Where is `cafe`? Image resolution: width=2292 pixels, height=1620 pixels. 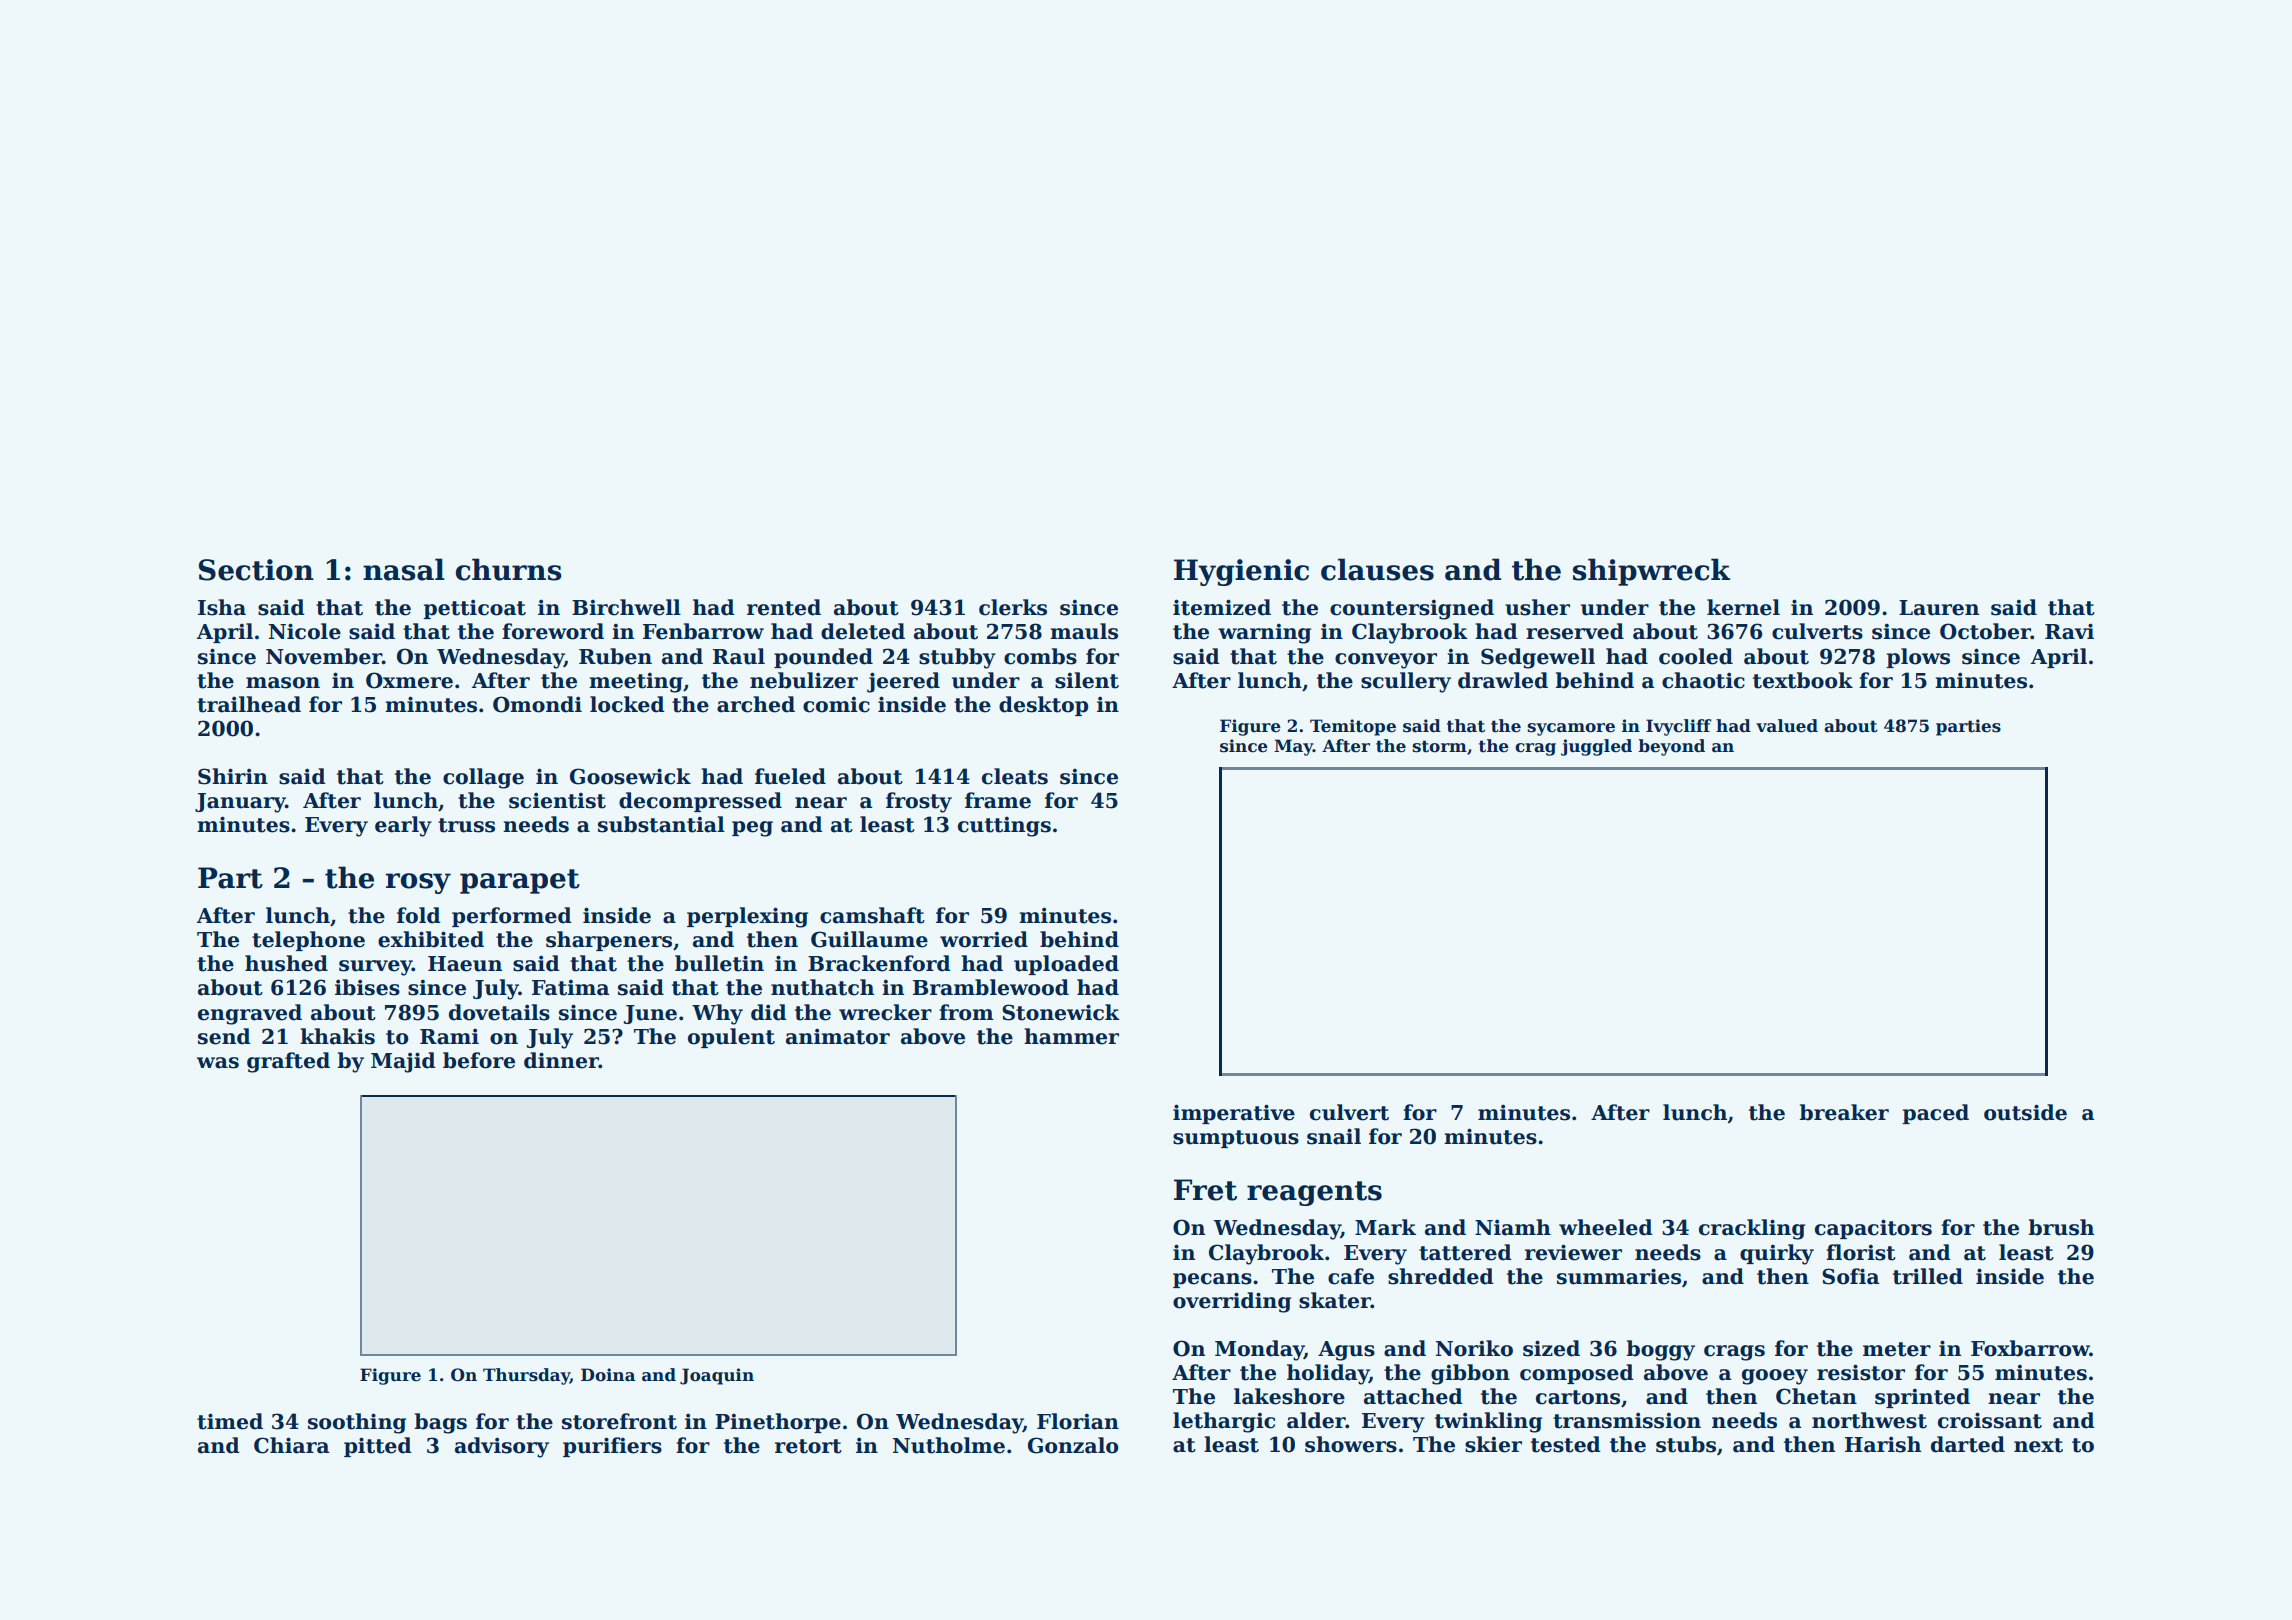
cafe is located at coordinates (1351, 1276).
